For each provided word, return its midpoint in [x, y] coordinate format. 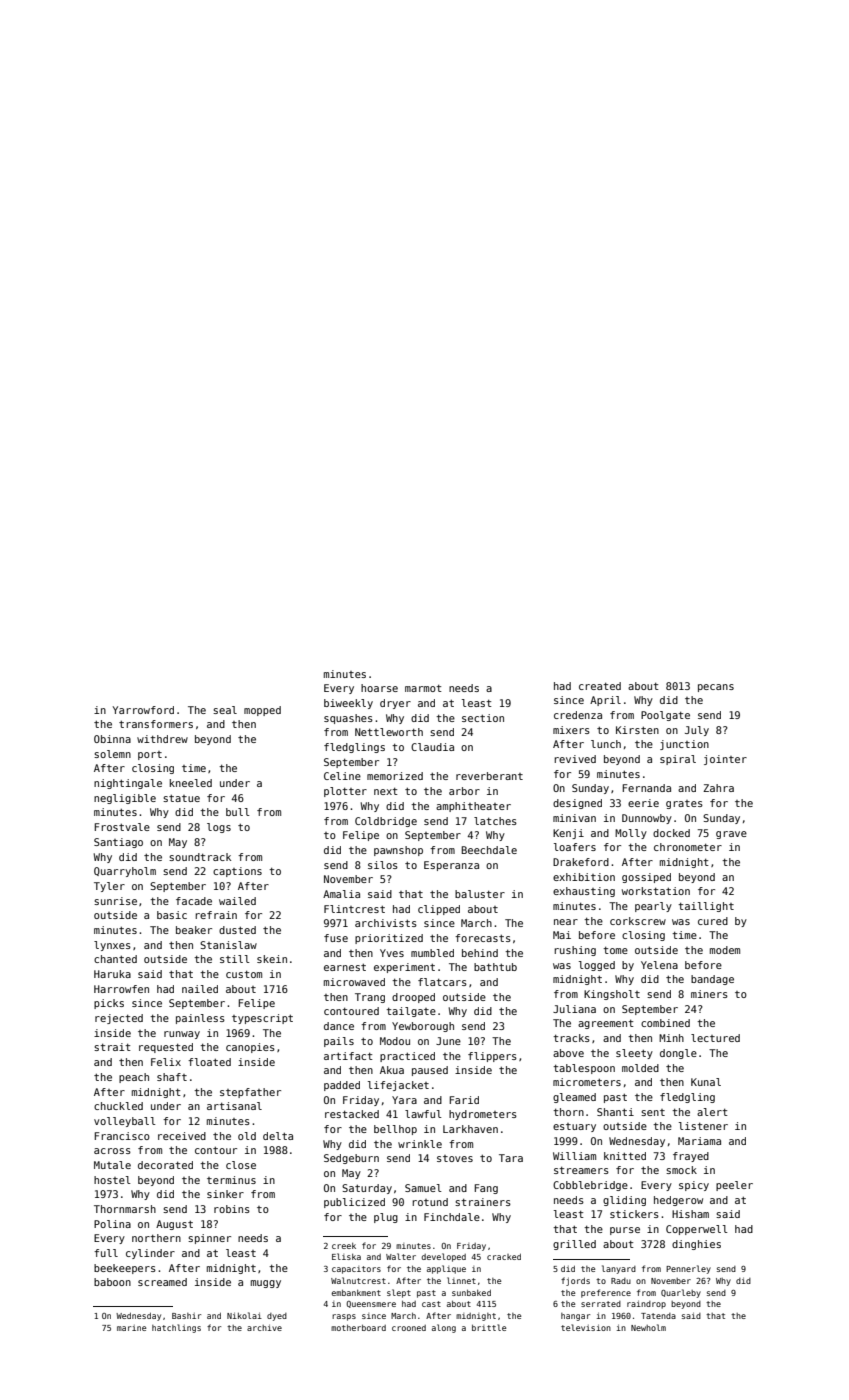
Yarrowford [143, 710]
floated [209, 1062]
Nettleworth [389, 732]
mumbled [432, 953]
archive [264, 1327]
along [444, 1328]
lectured [715, 1038]
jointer [725, 760]
